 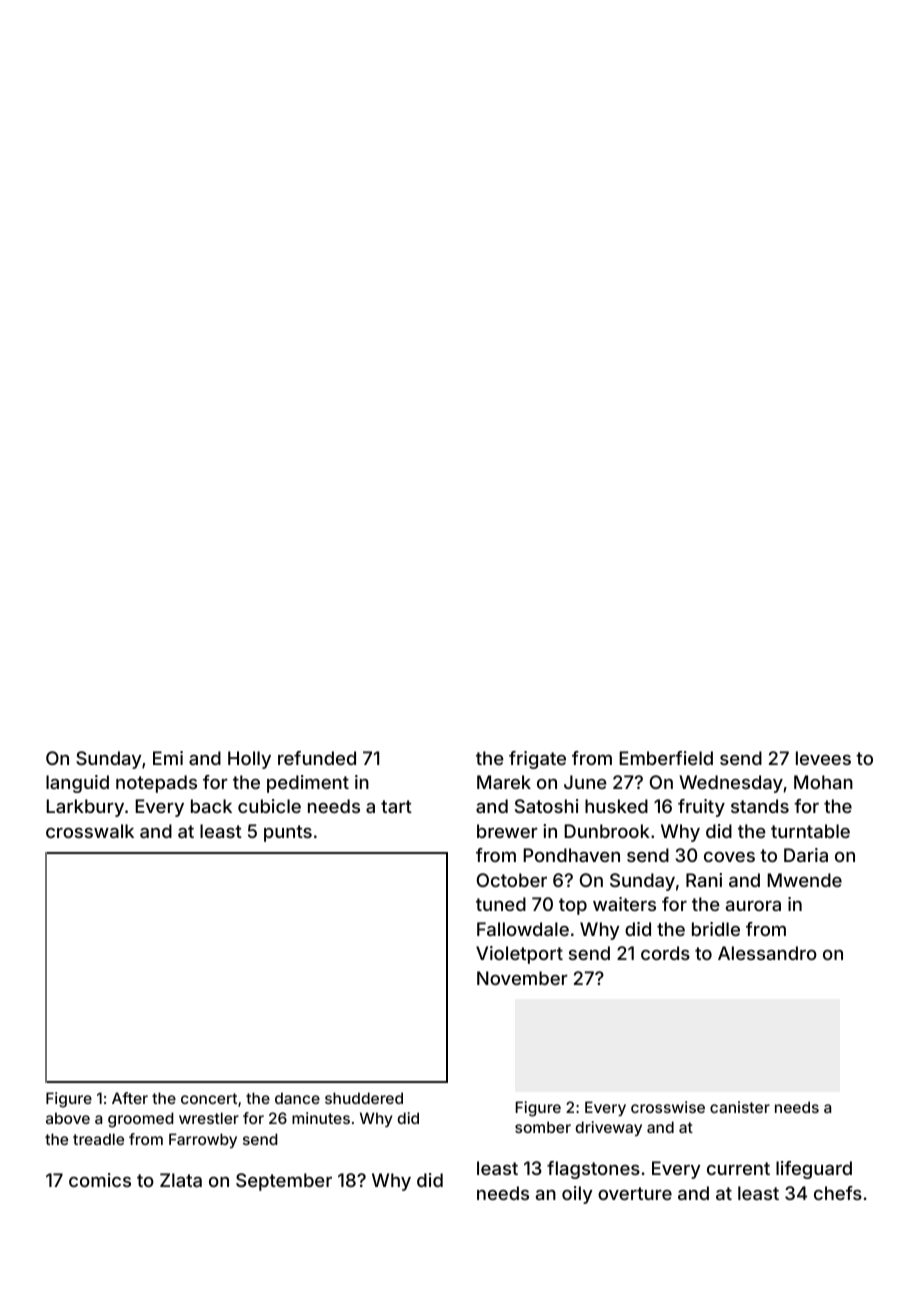 I want to click on Farrowby, so click(x=203, y=1140).
